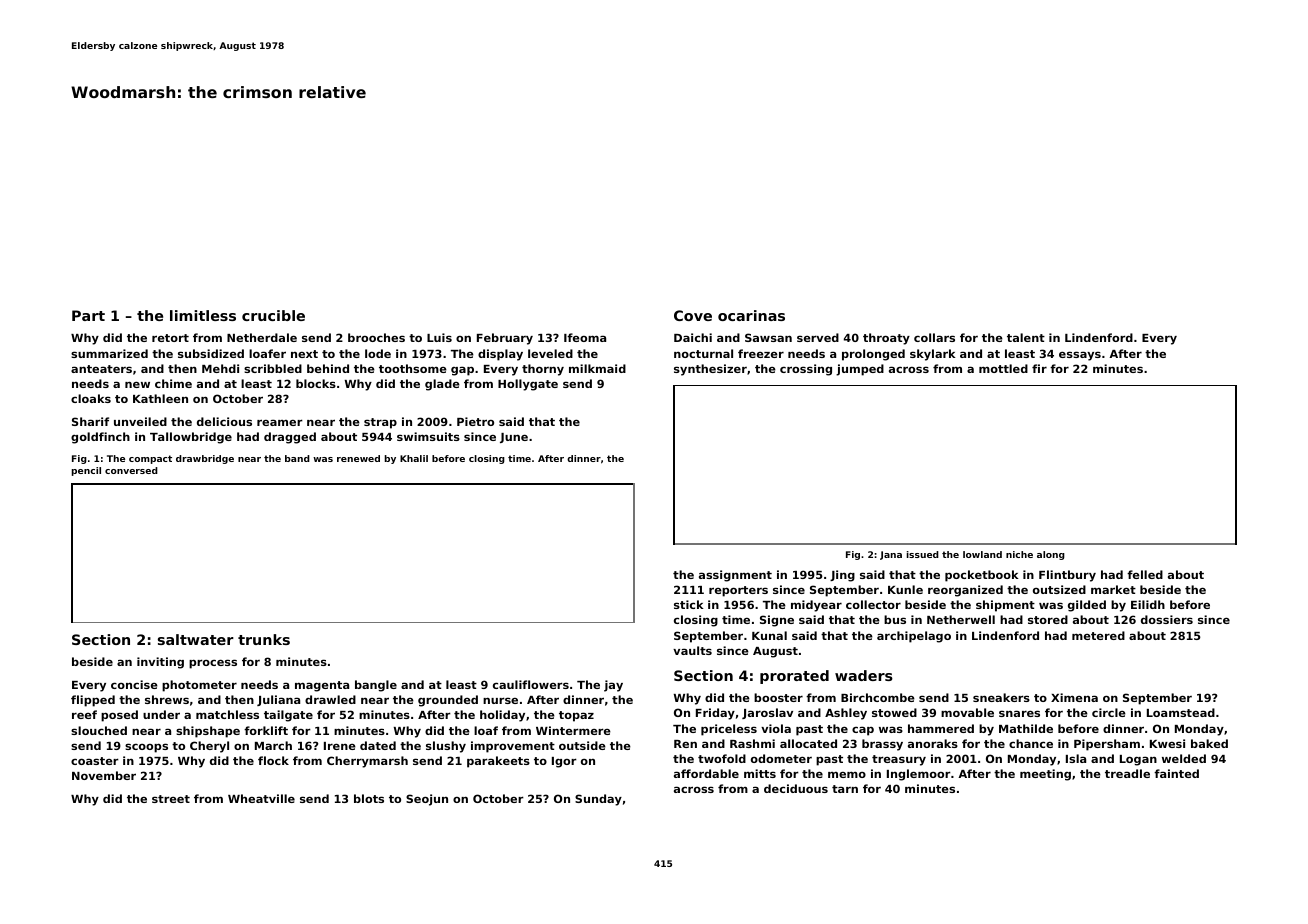  I want to click on band, so click(297, 458).
